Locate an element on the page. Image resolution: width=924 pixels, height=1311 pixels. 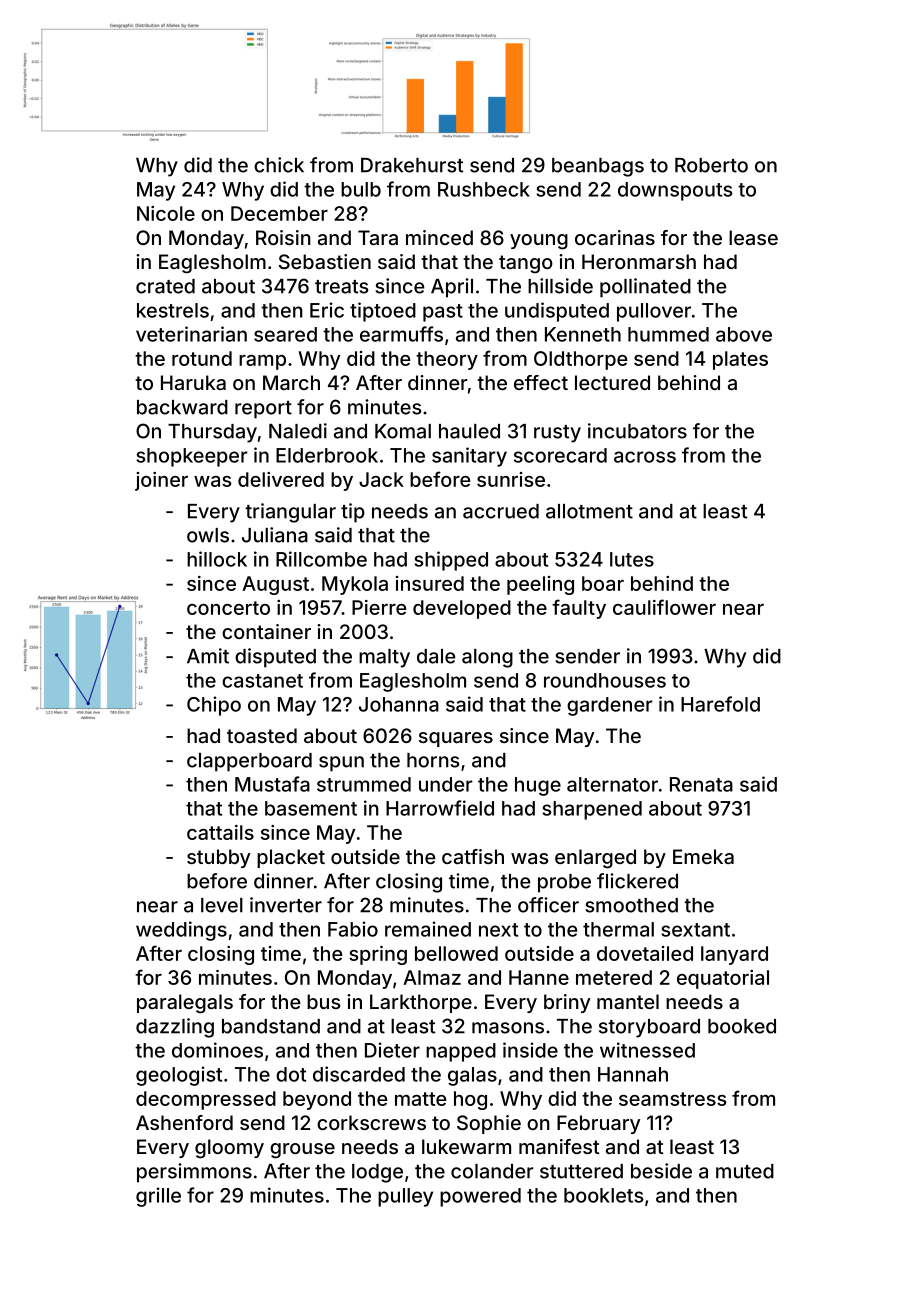
Amit is located at coordinates (208, 656).
